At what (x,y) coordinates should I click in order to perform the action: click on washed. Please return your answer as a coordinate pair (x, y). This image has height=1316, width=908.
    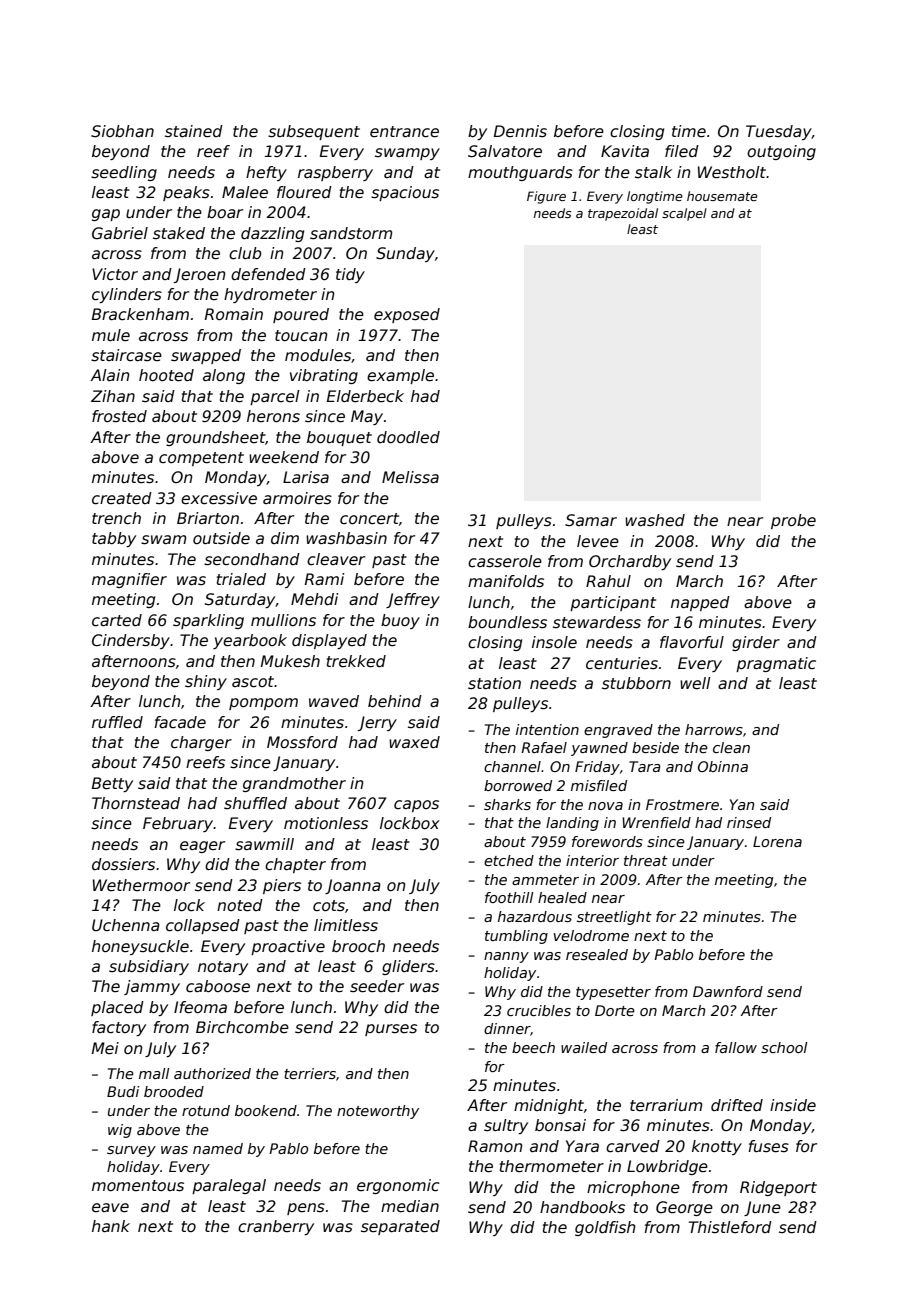
    Looking at the image, I should click on (655, 520).
